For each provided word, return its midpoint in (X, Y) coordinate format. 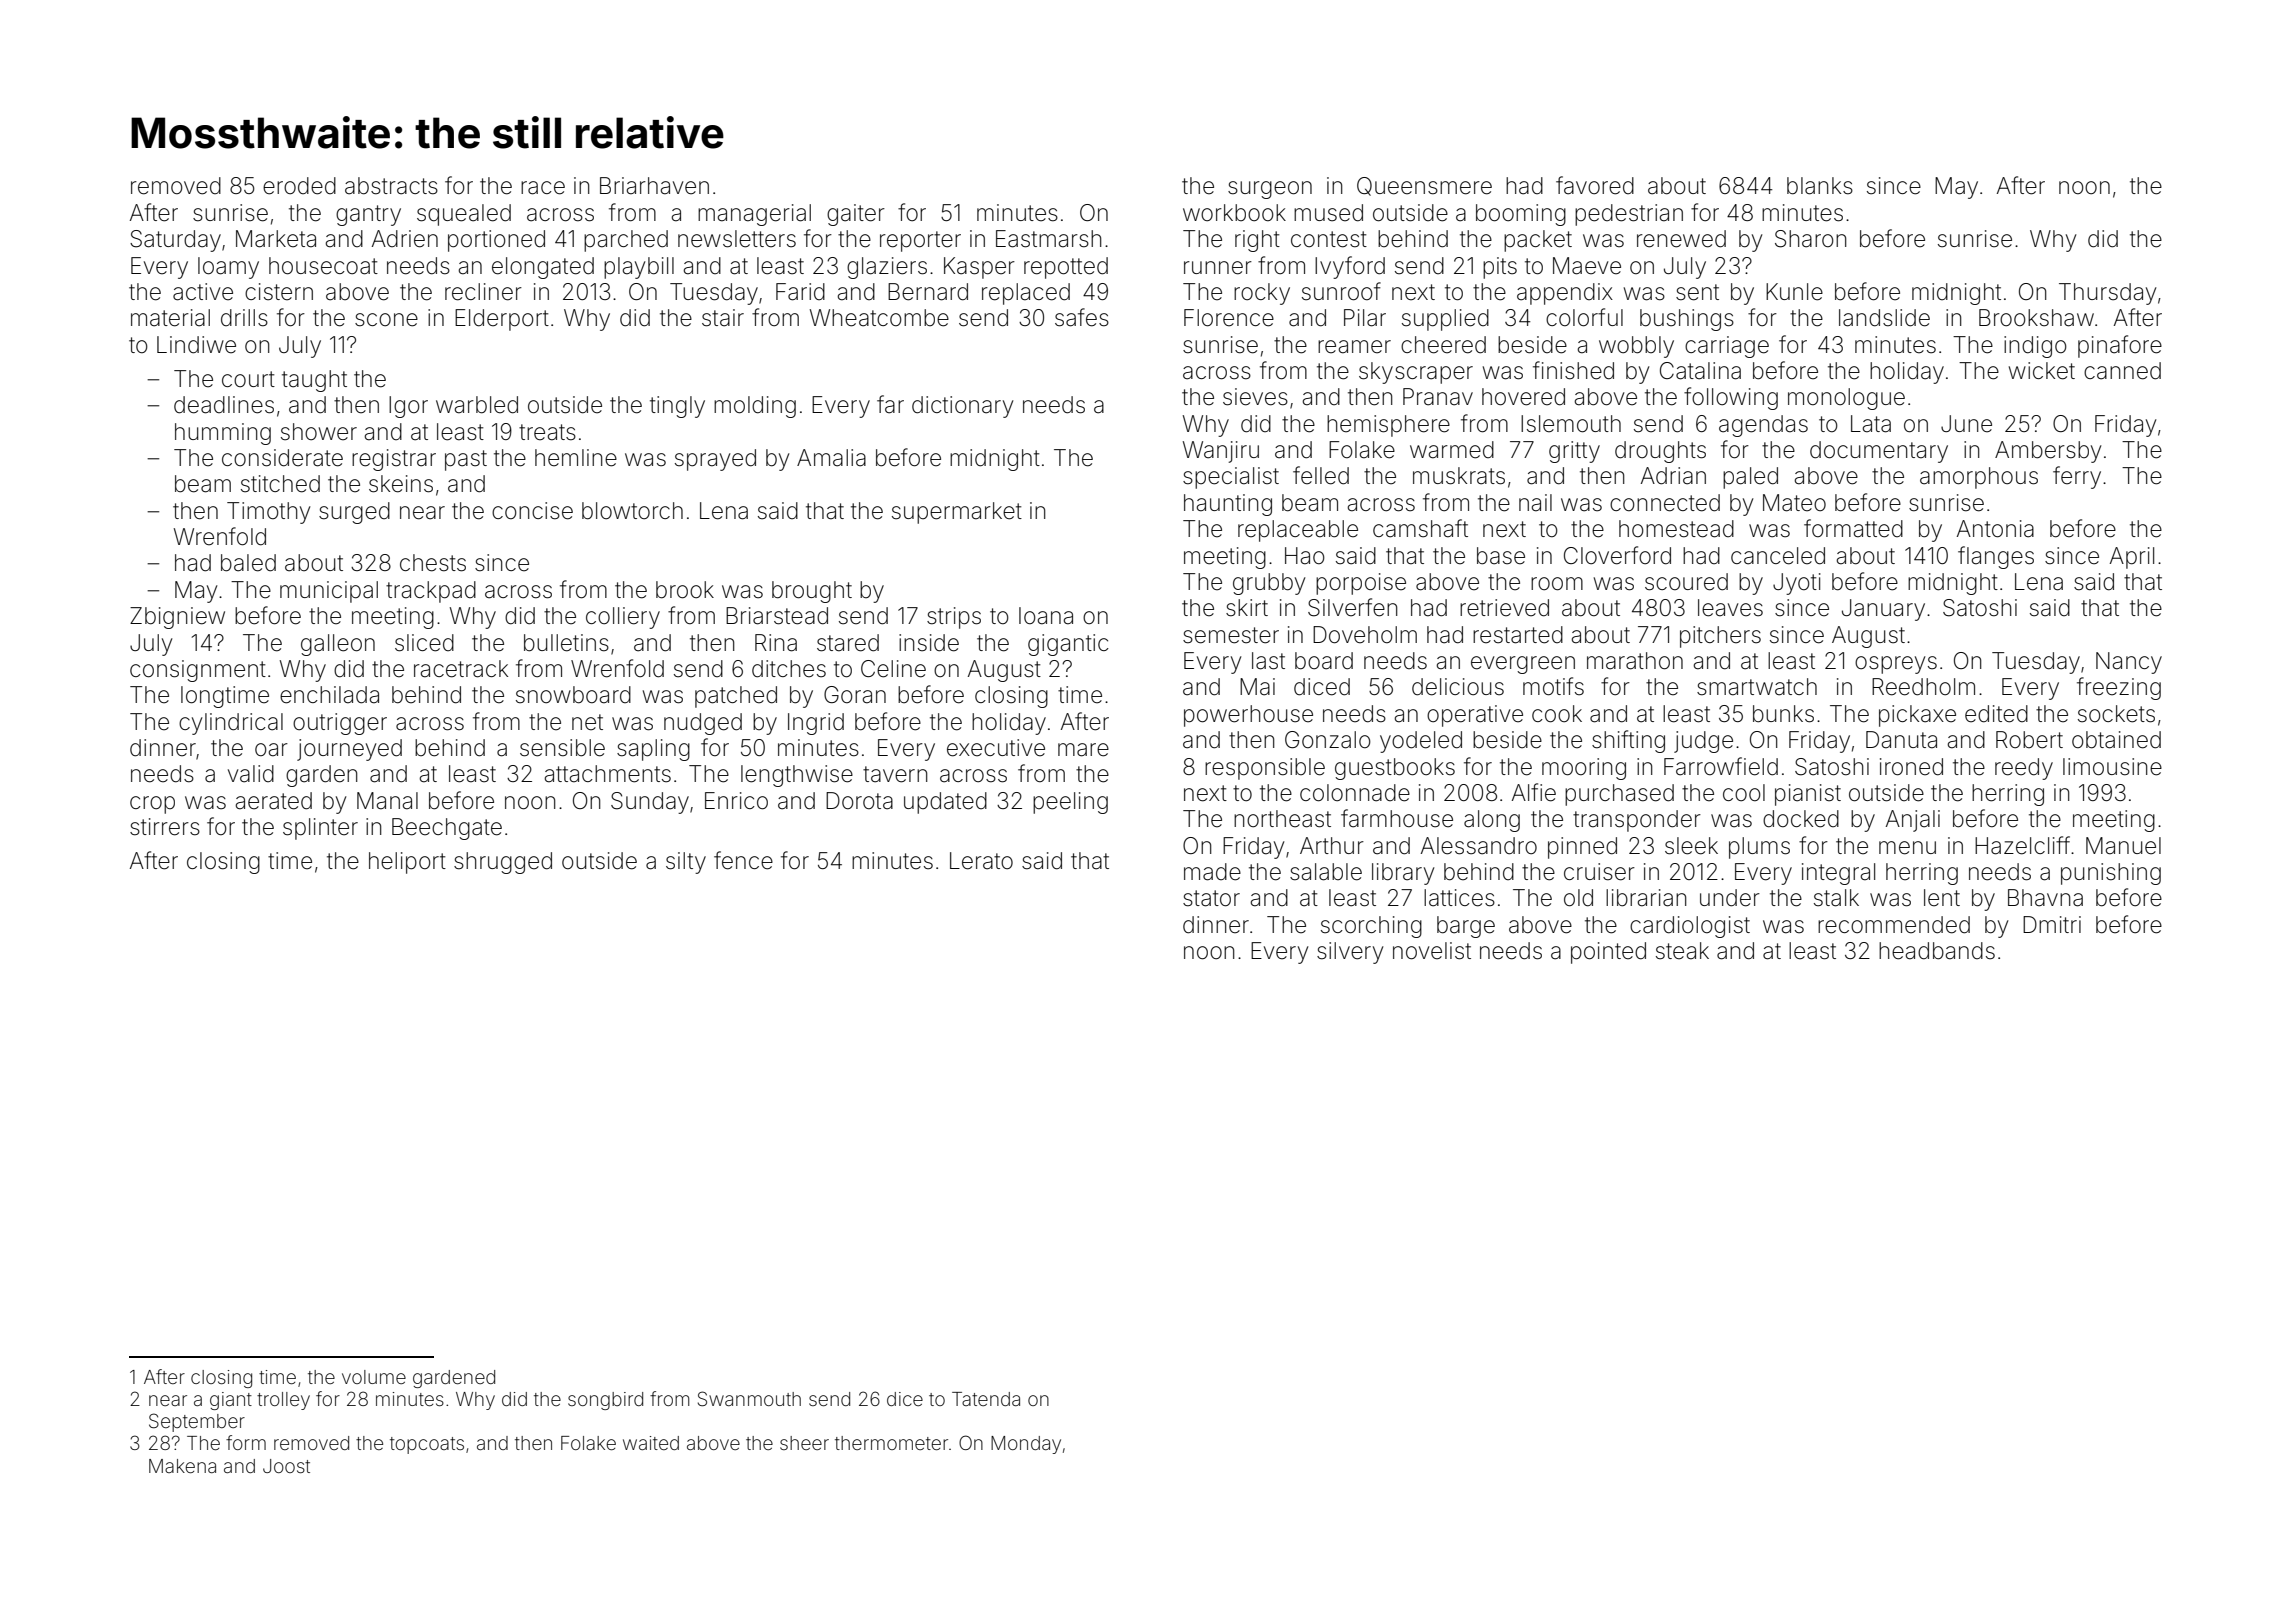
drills (244, 318)
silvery (1350, 953)
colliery (623, 618)
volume (374, 1377)
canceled (1778, 556)
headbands (1937, 951)
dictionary (962, 407)
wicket (2042, 371)
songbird (605, 1401)
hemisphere (1388, 426)
